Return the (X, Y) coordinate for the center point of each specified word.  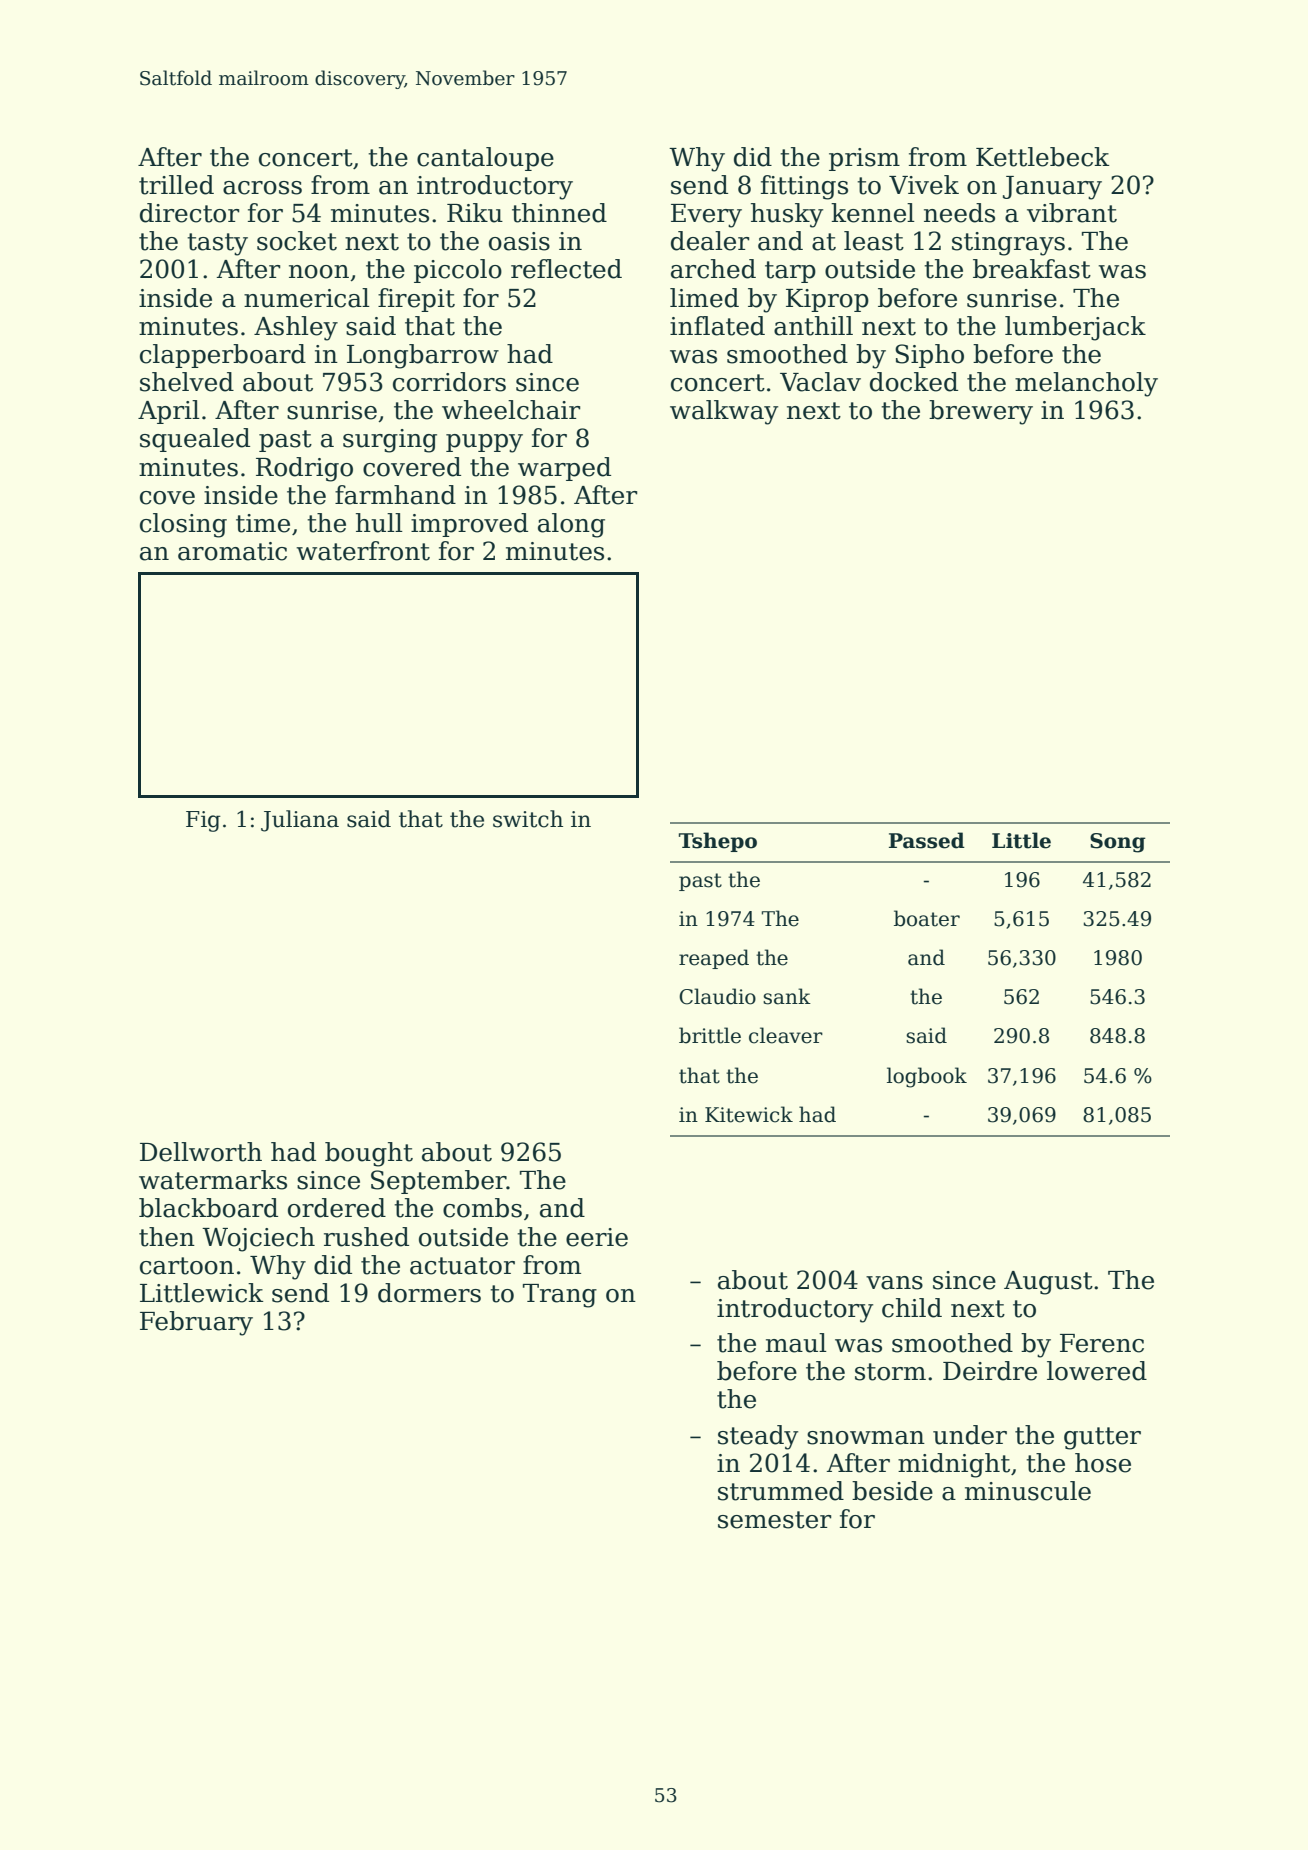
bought (369, 1154)
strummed (781, 1491)
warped (564, 469)
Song (1118, 843)
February (196, 1323)
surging (390, 441)
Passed (927, 840)
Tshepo (718, 842)
